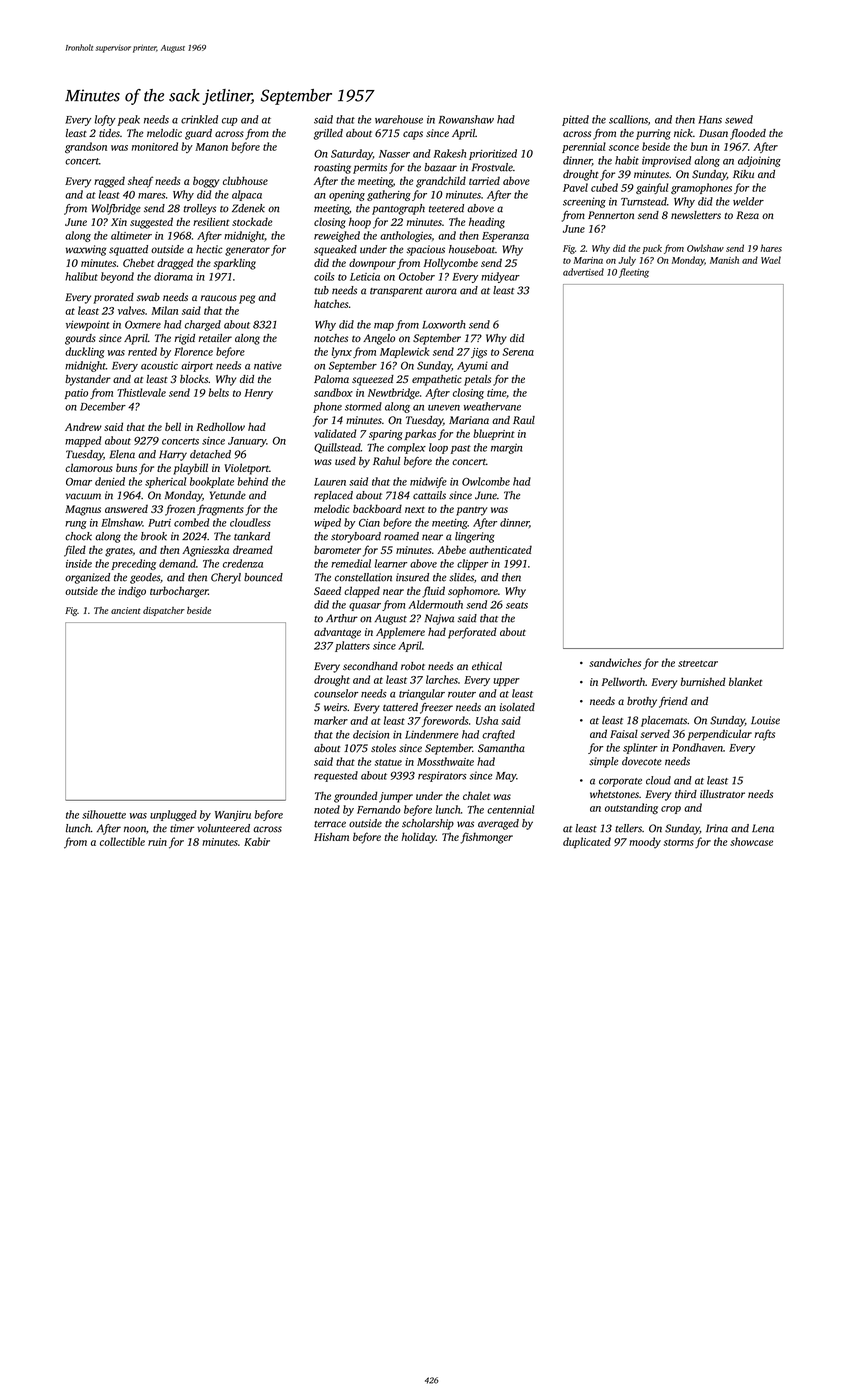  Describe the element at coordinates (666, 161) in the screenshot. I see `improvised` at that location.
